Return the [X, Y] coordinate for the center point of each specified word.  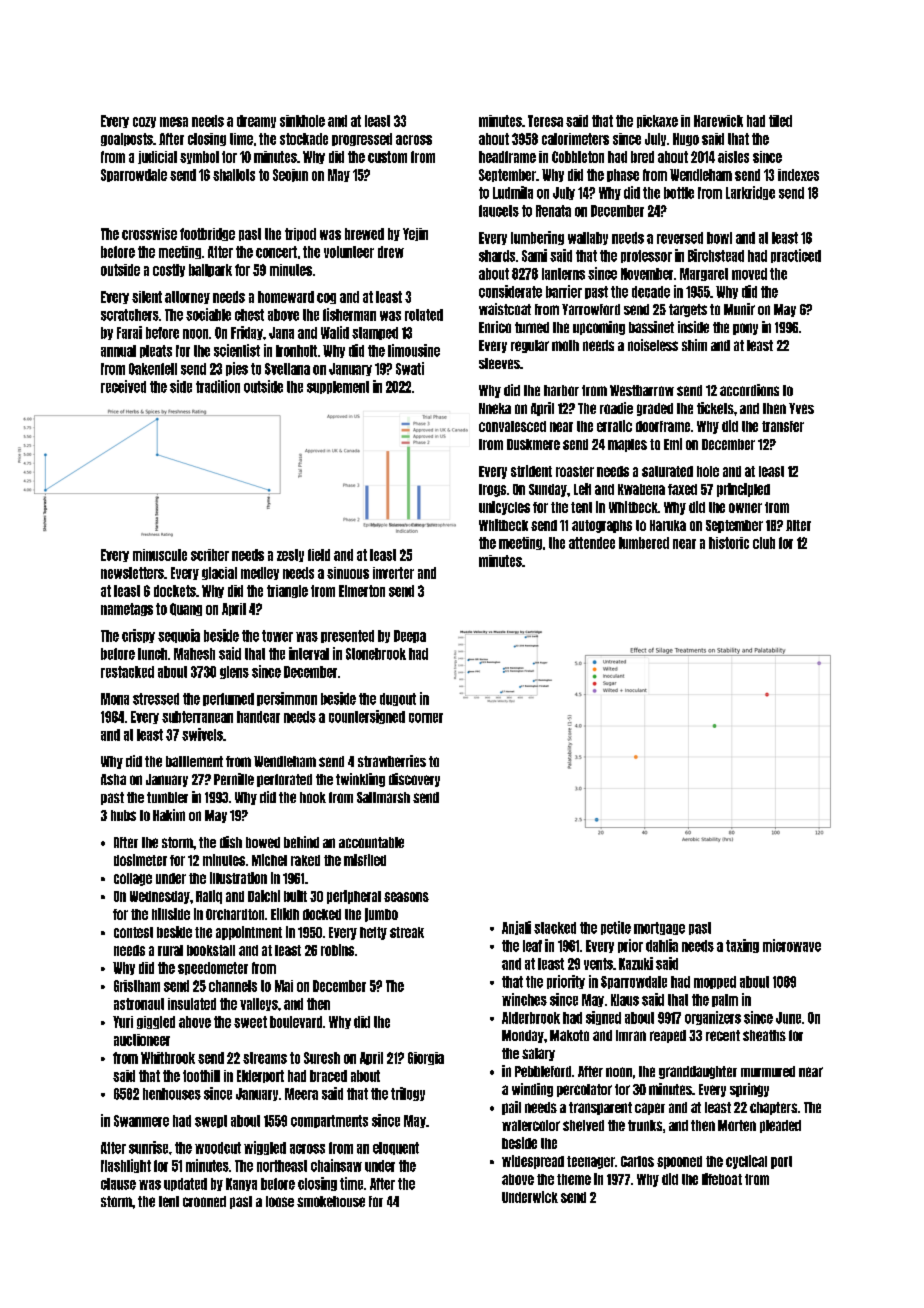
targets [688, 310]
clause [118, 1184]
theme [574, 1179]
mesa [174, 122]
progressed [362, 139]
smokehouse [331, 1201]
